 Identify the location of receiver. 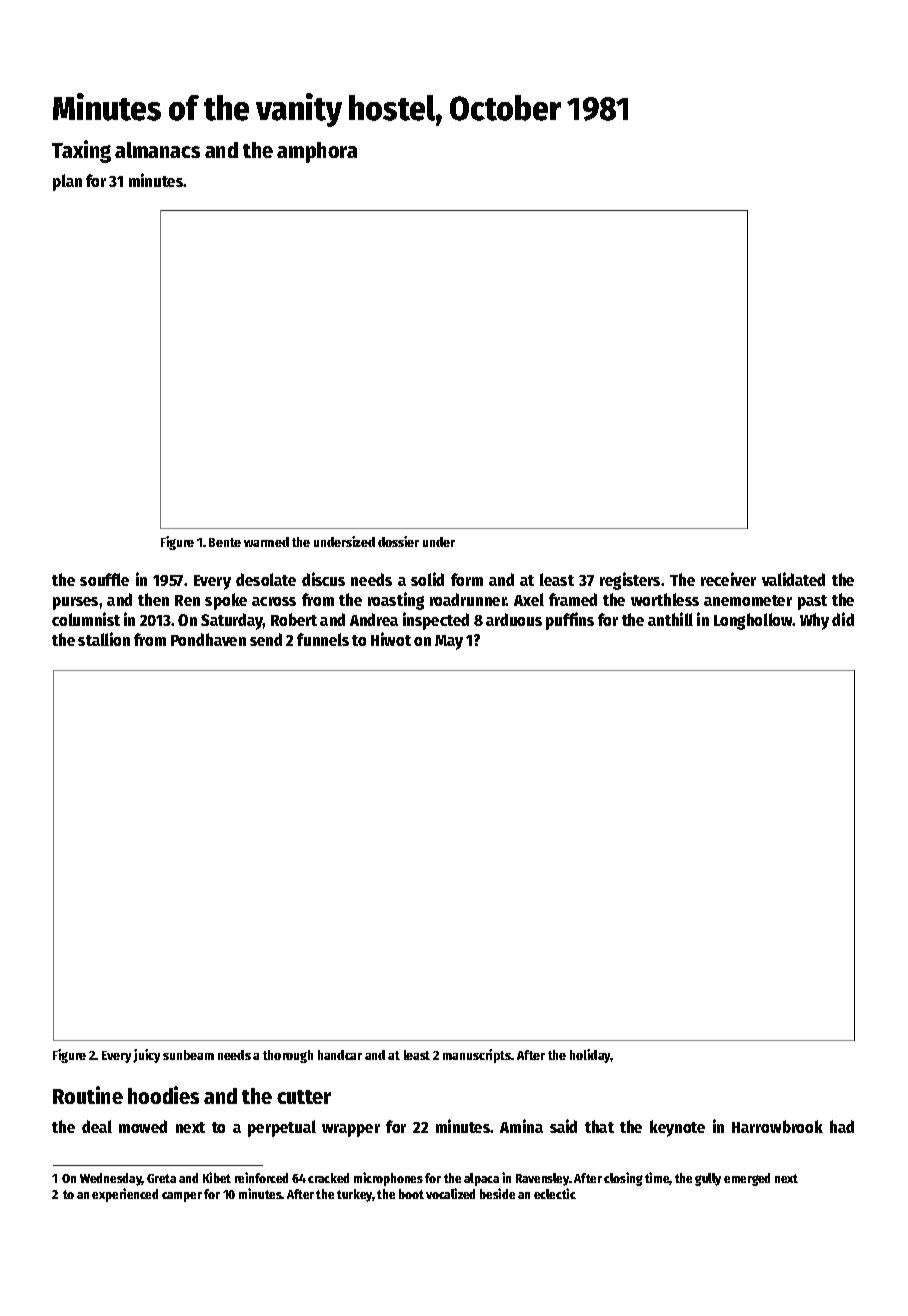
(728, 579).
